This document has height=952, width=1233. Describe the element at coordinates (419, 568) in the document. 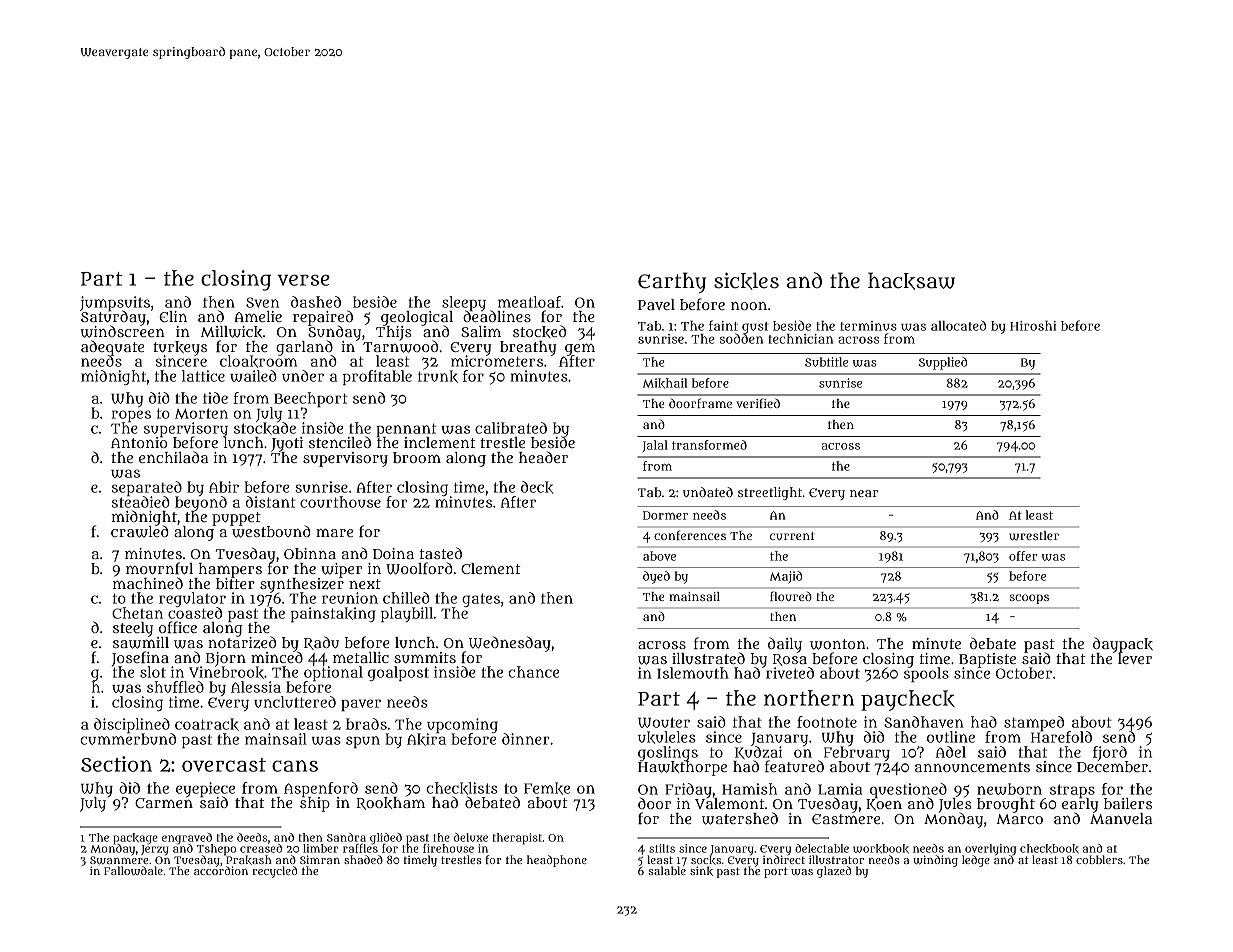

I see `Woolford` at that location.
